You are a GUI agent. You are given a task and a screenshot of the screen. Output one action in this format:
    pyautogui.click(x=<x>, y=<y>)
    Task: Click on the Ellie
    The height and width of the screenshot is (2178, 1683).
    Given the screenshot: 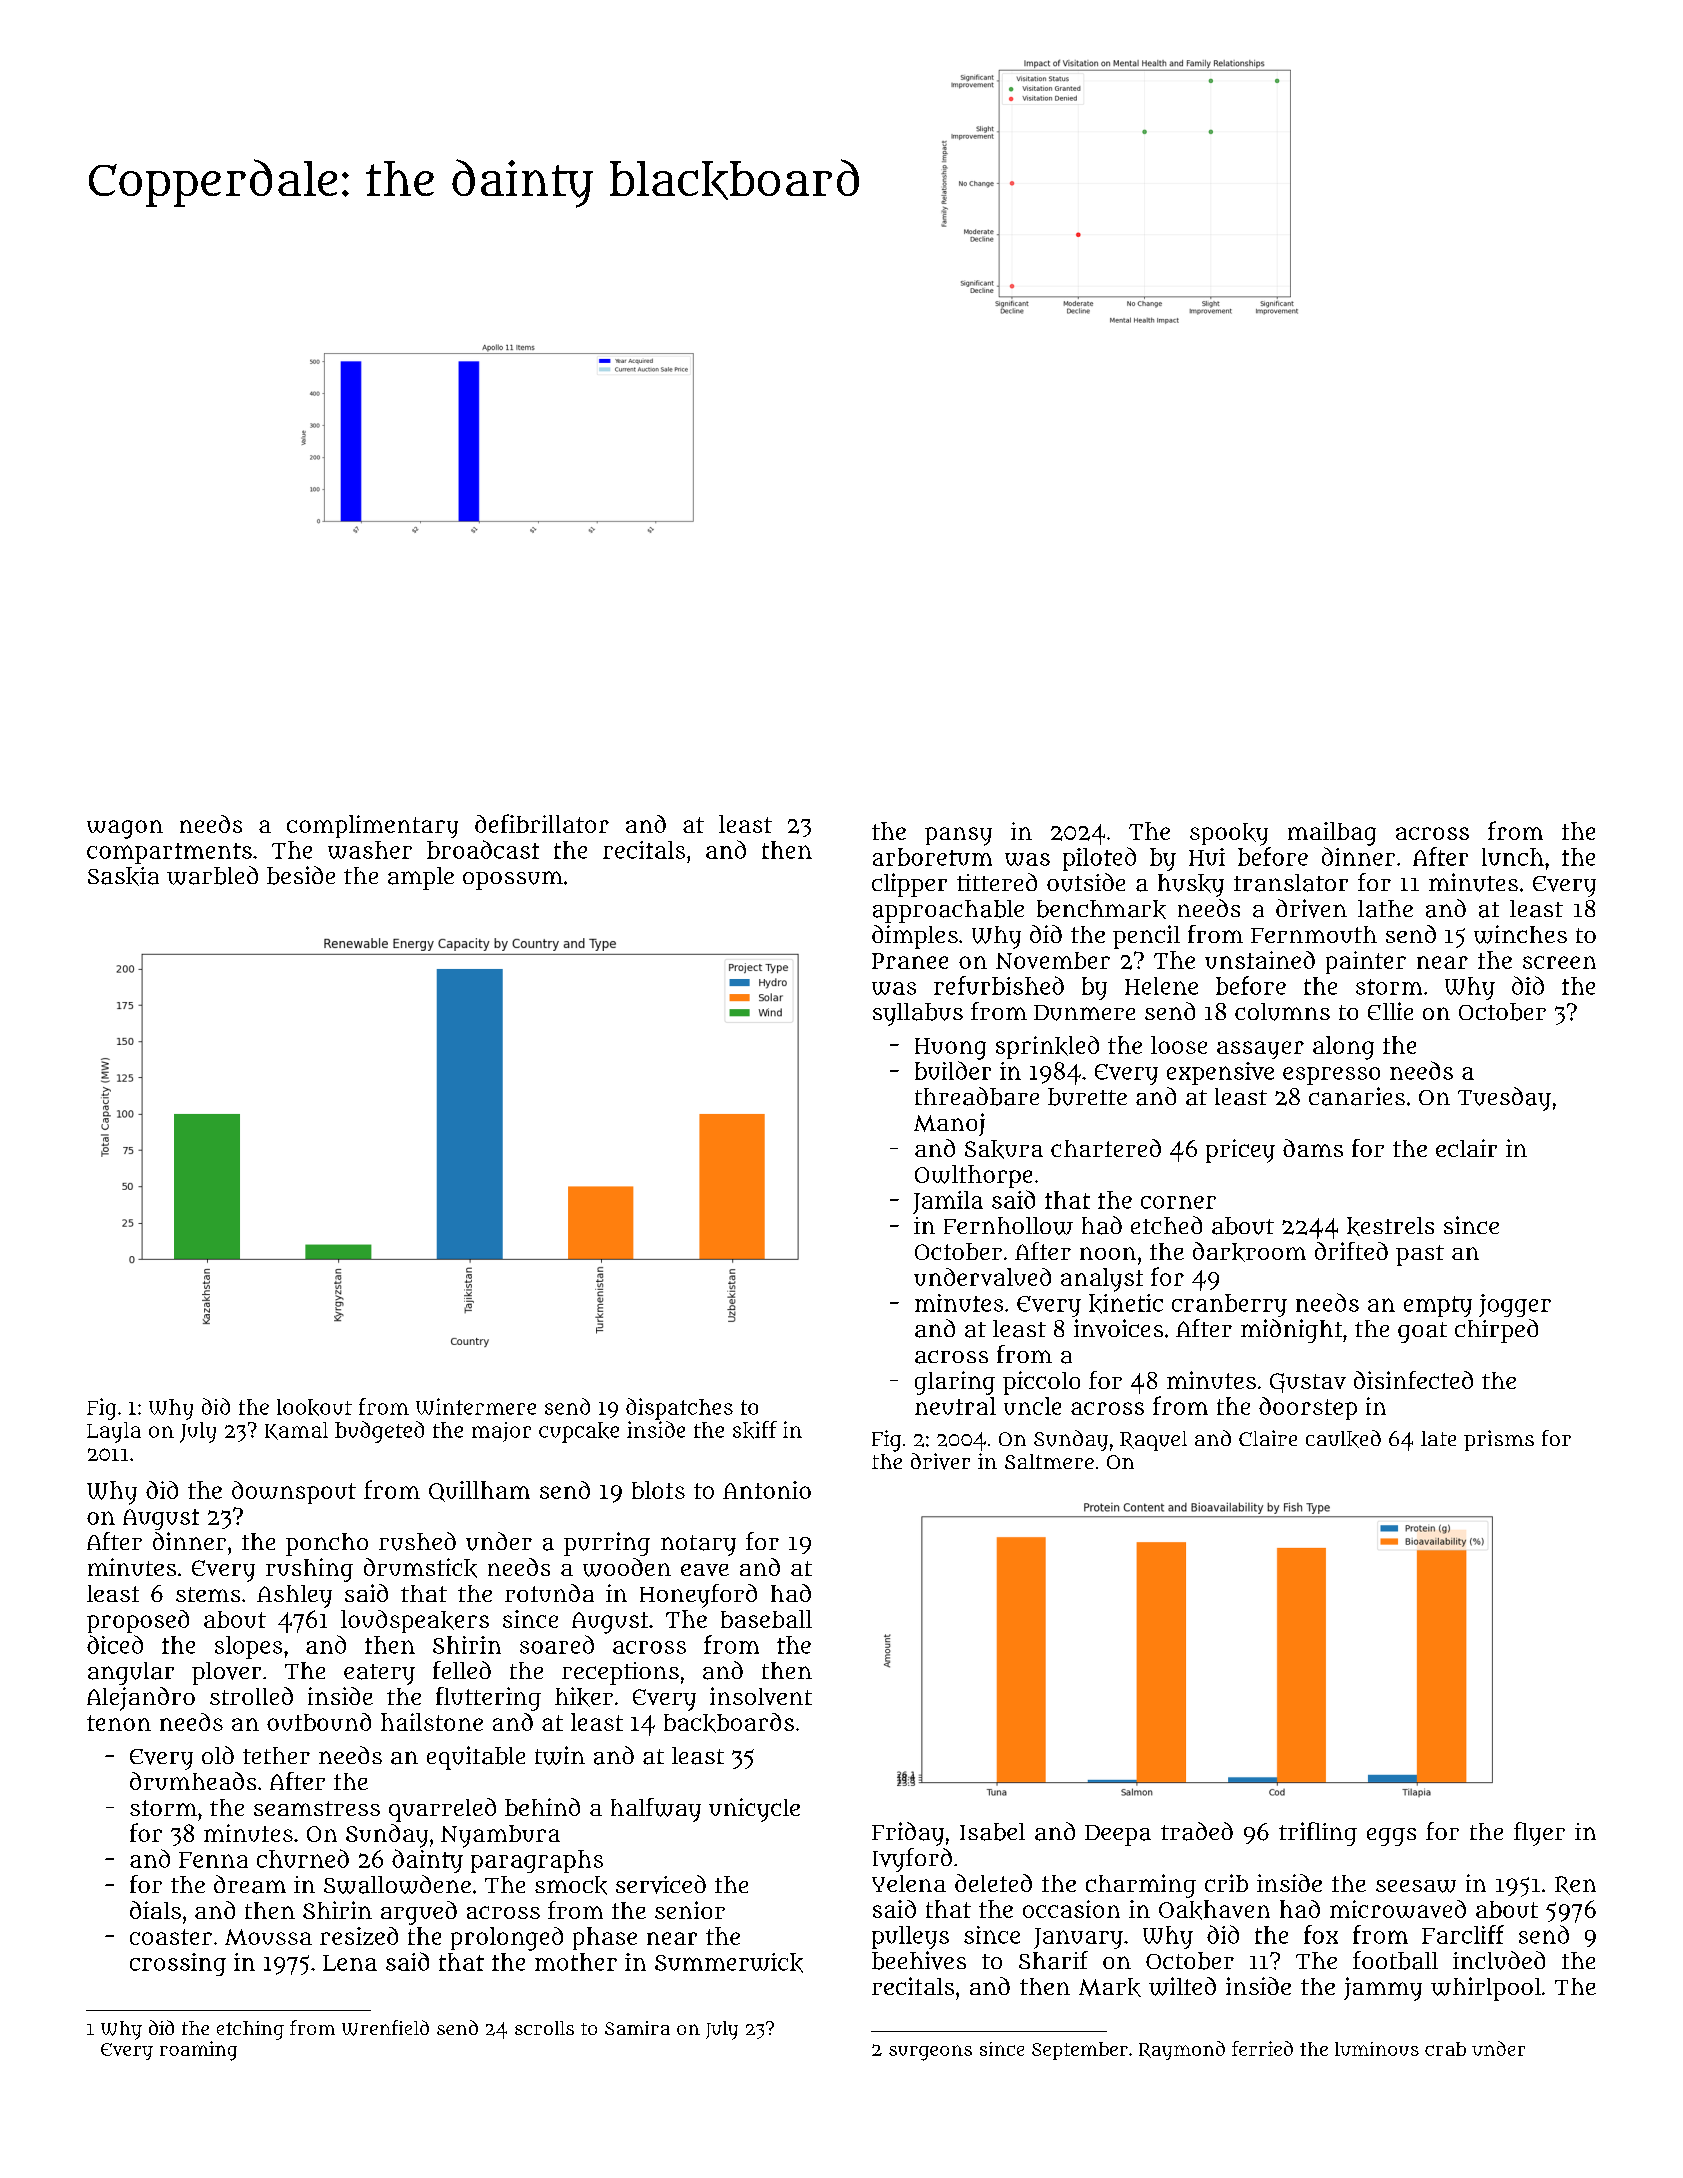 What is the action you would take?
    pyautogui.click(x=1390, y=1011)
